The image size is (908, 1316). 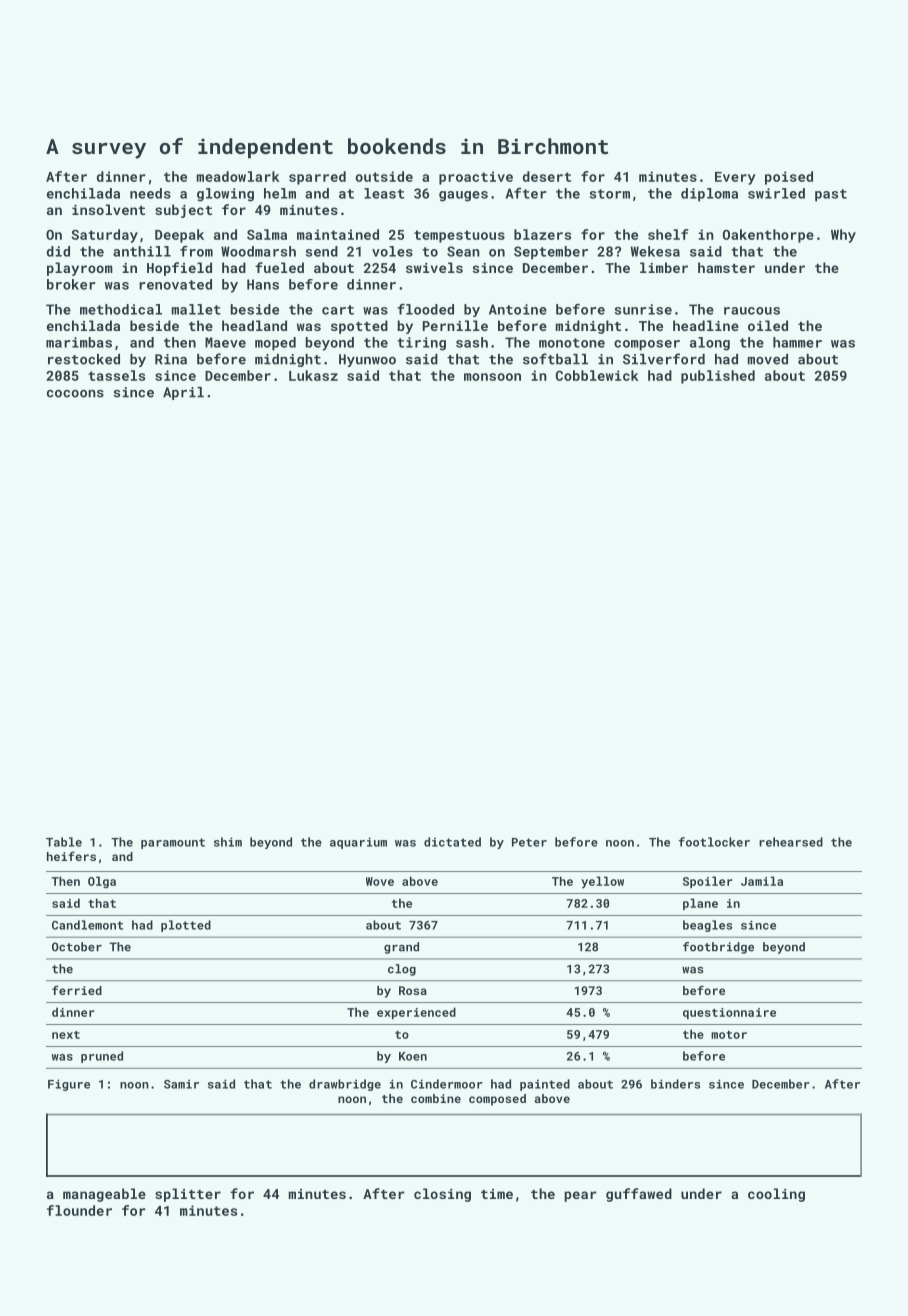 I want to click on combine, so click(x=436, y=1098).
